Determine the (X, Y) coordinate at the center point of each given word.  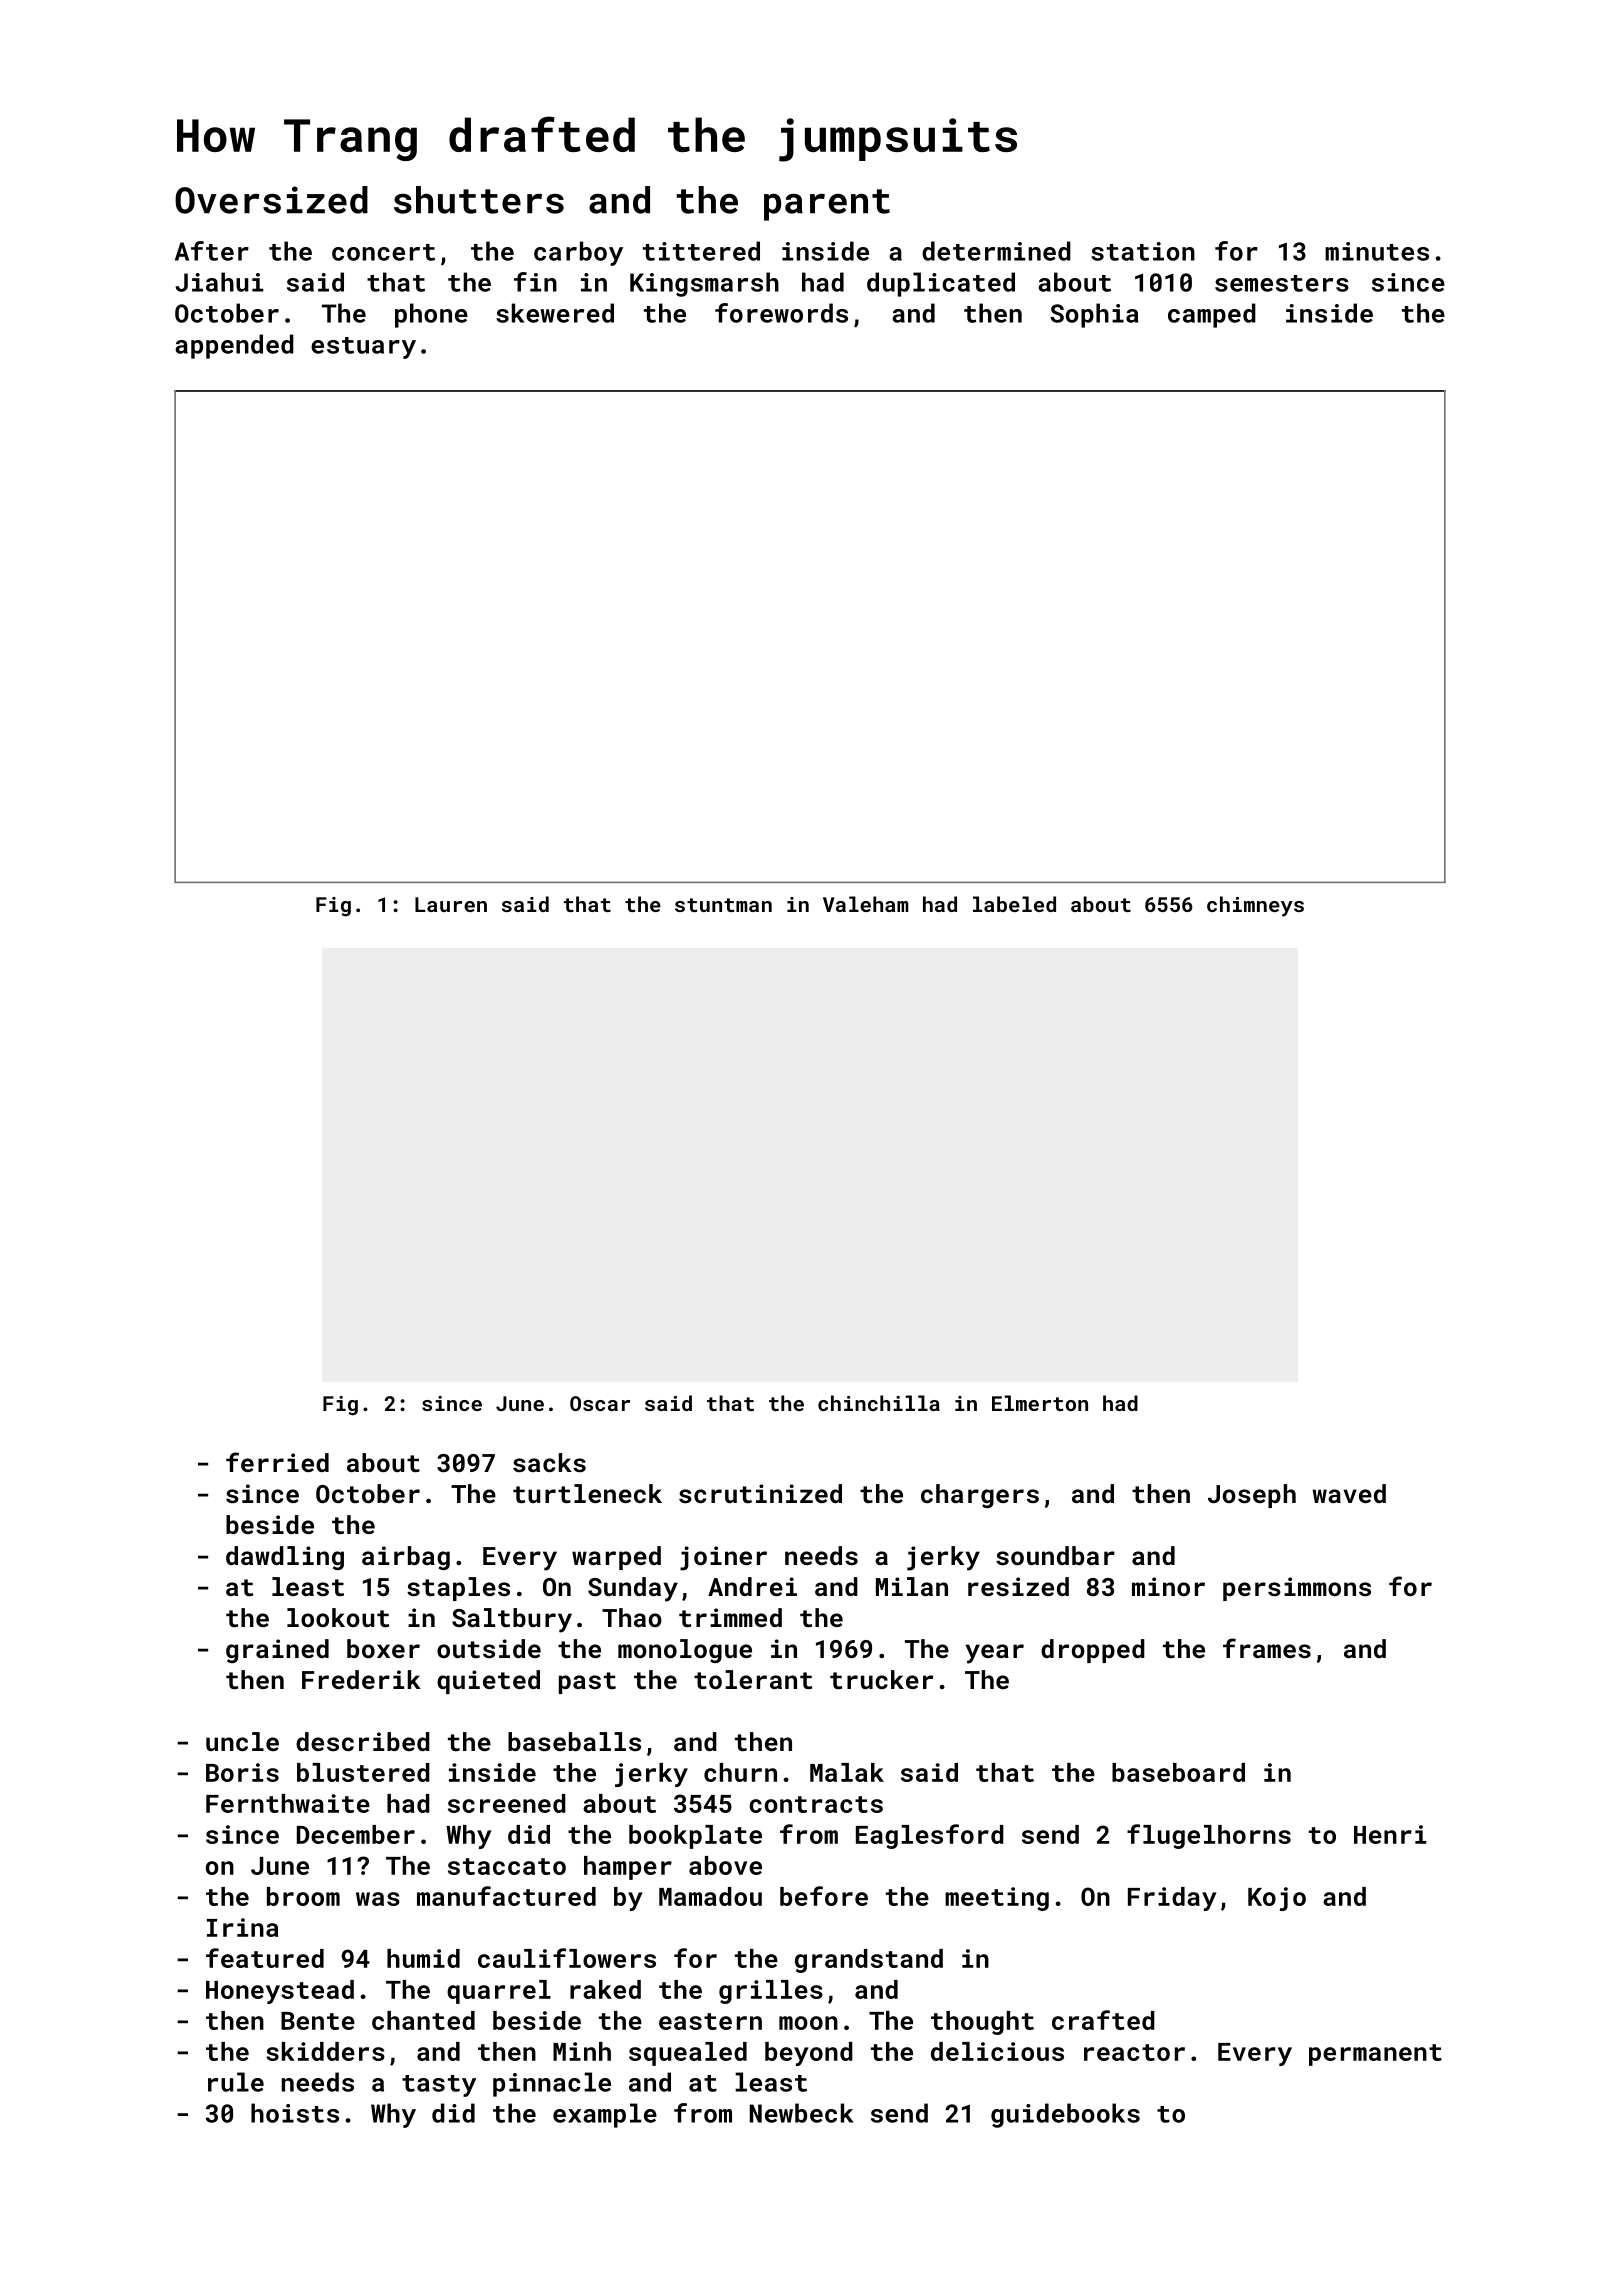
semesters (1282, 283)
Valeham (866, 904)
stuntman (723, 905)
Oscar (600, 1403)
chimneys (1255, 906)
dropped (1093, 1651)
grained (277, 1651)
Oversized (271, 200)
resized (1018, 1586)
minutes (1377, 251)
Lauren (451, 904)
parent (827, 205)
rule (236, 2082)
